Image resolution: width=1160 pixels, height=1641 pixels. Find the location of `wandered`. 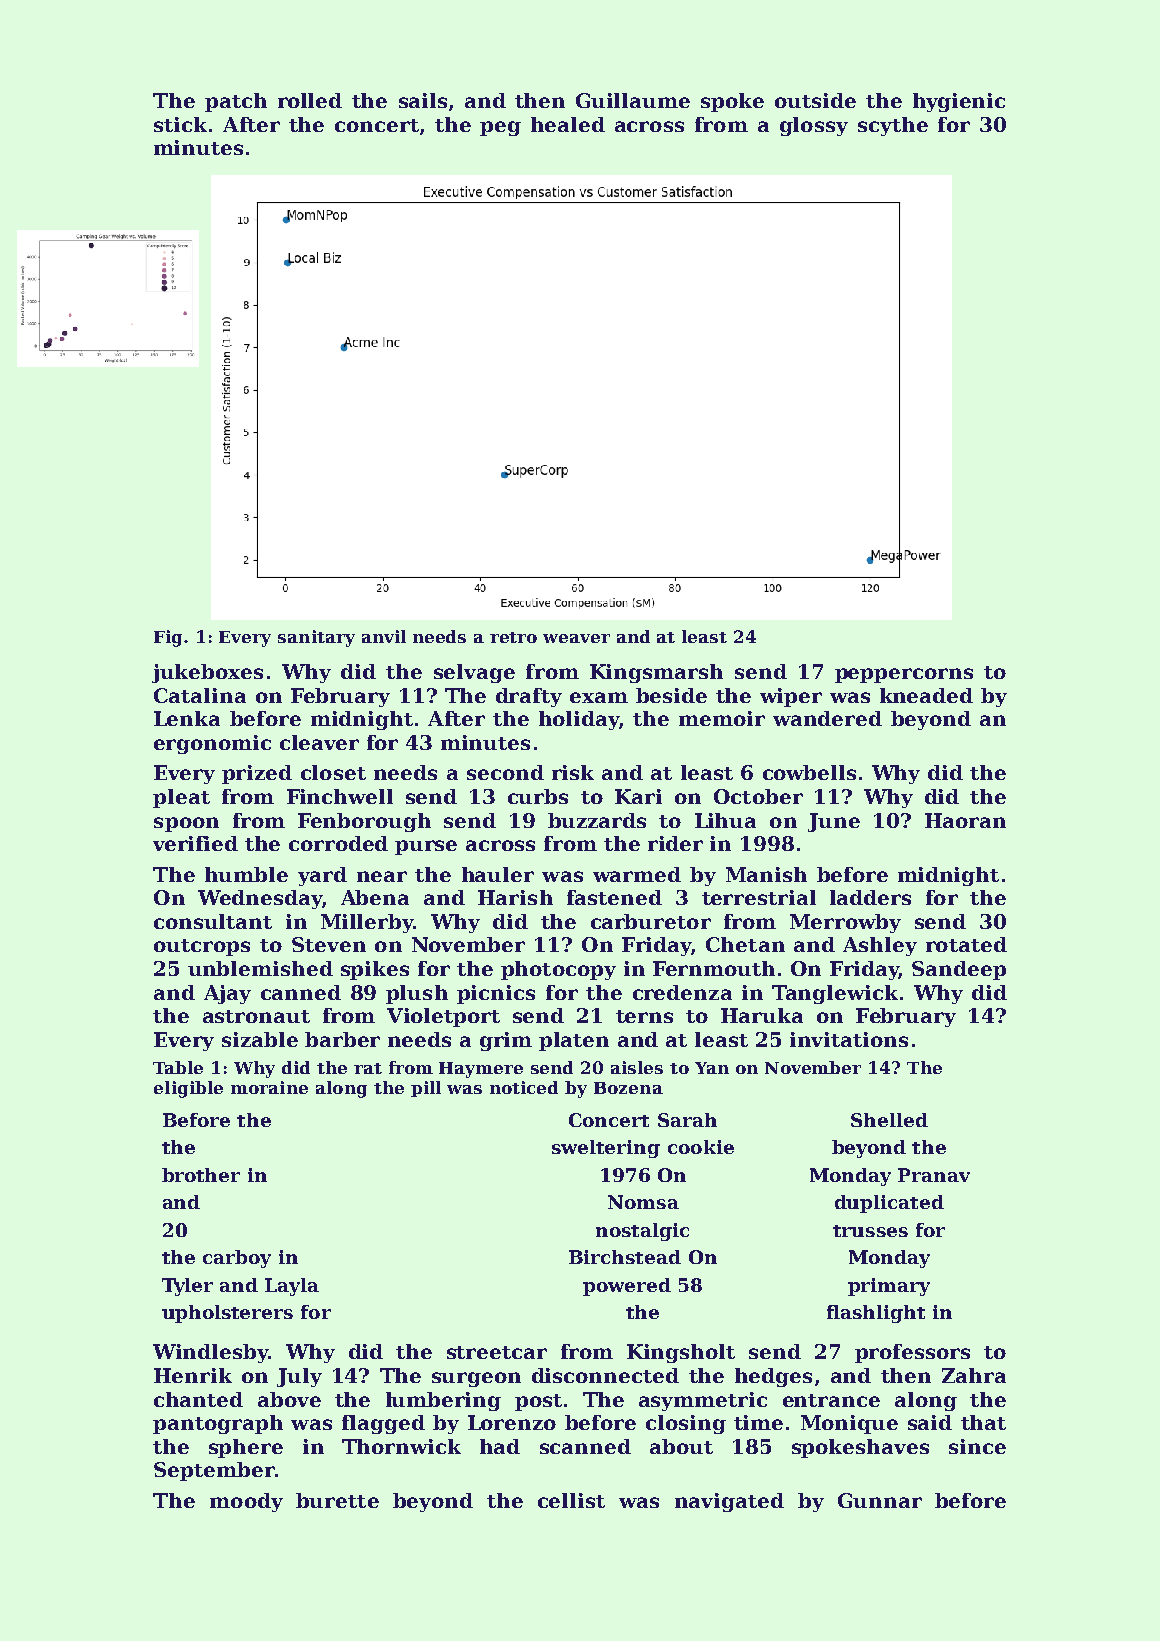

wandered is located at coordinates (827, 718).
